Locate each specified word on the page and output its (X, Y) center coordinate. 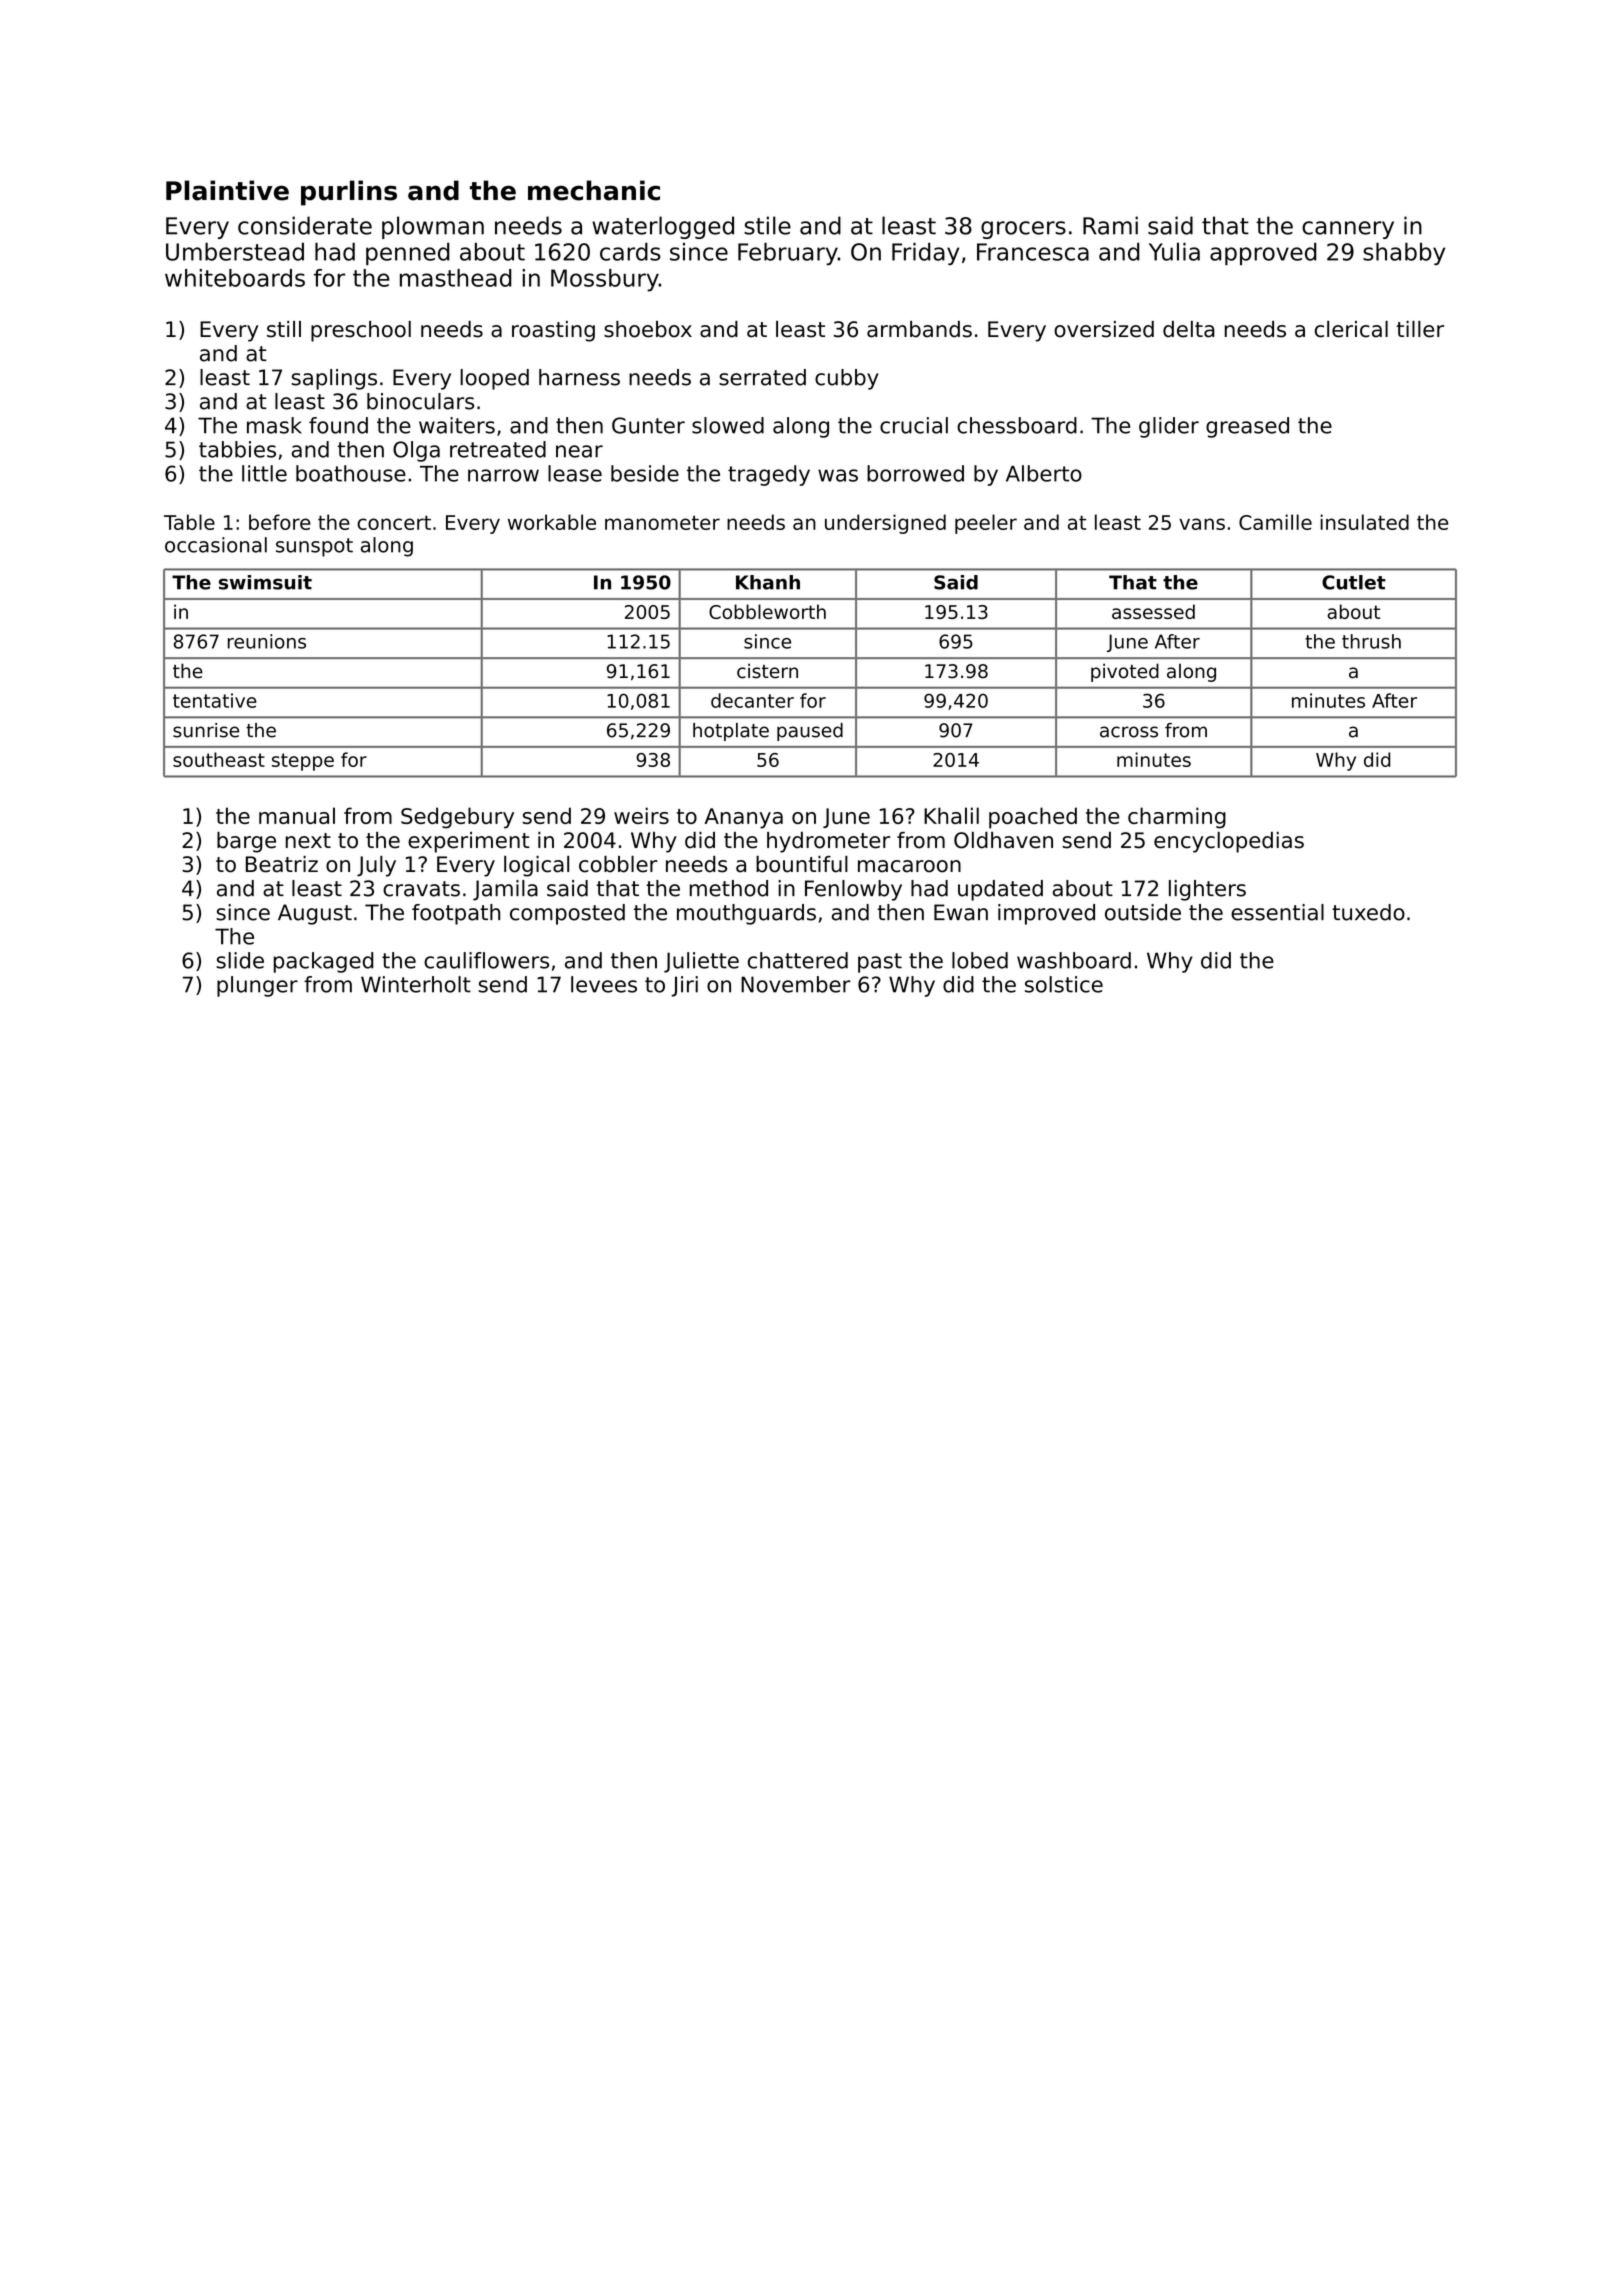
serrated (762, 377)
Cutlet (1354, 582)
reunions (267, 641)
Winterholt (416, 984)
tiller (1420, 329)
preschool (361, 331)
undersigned (885, 524)
